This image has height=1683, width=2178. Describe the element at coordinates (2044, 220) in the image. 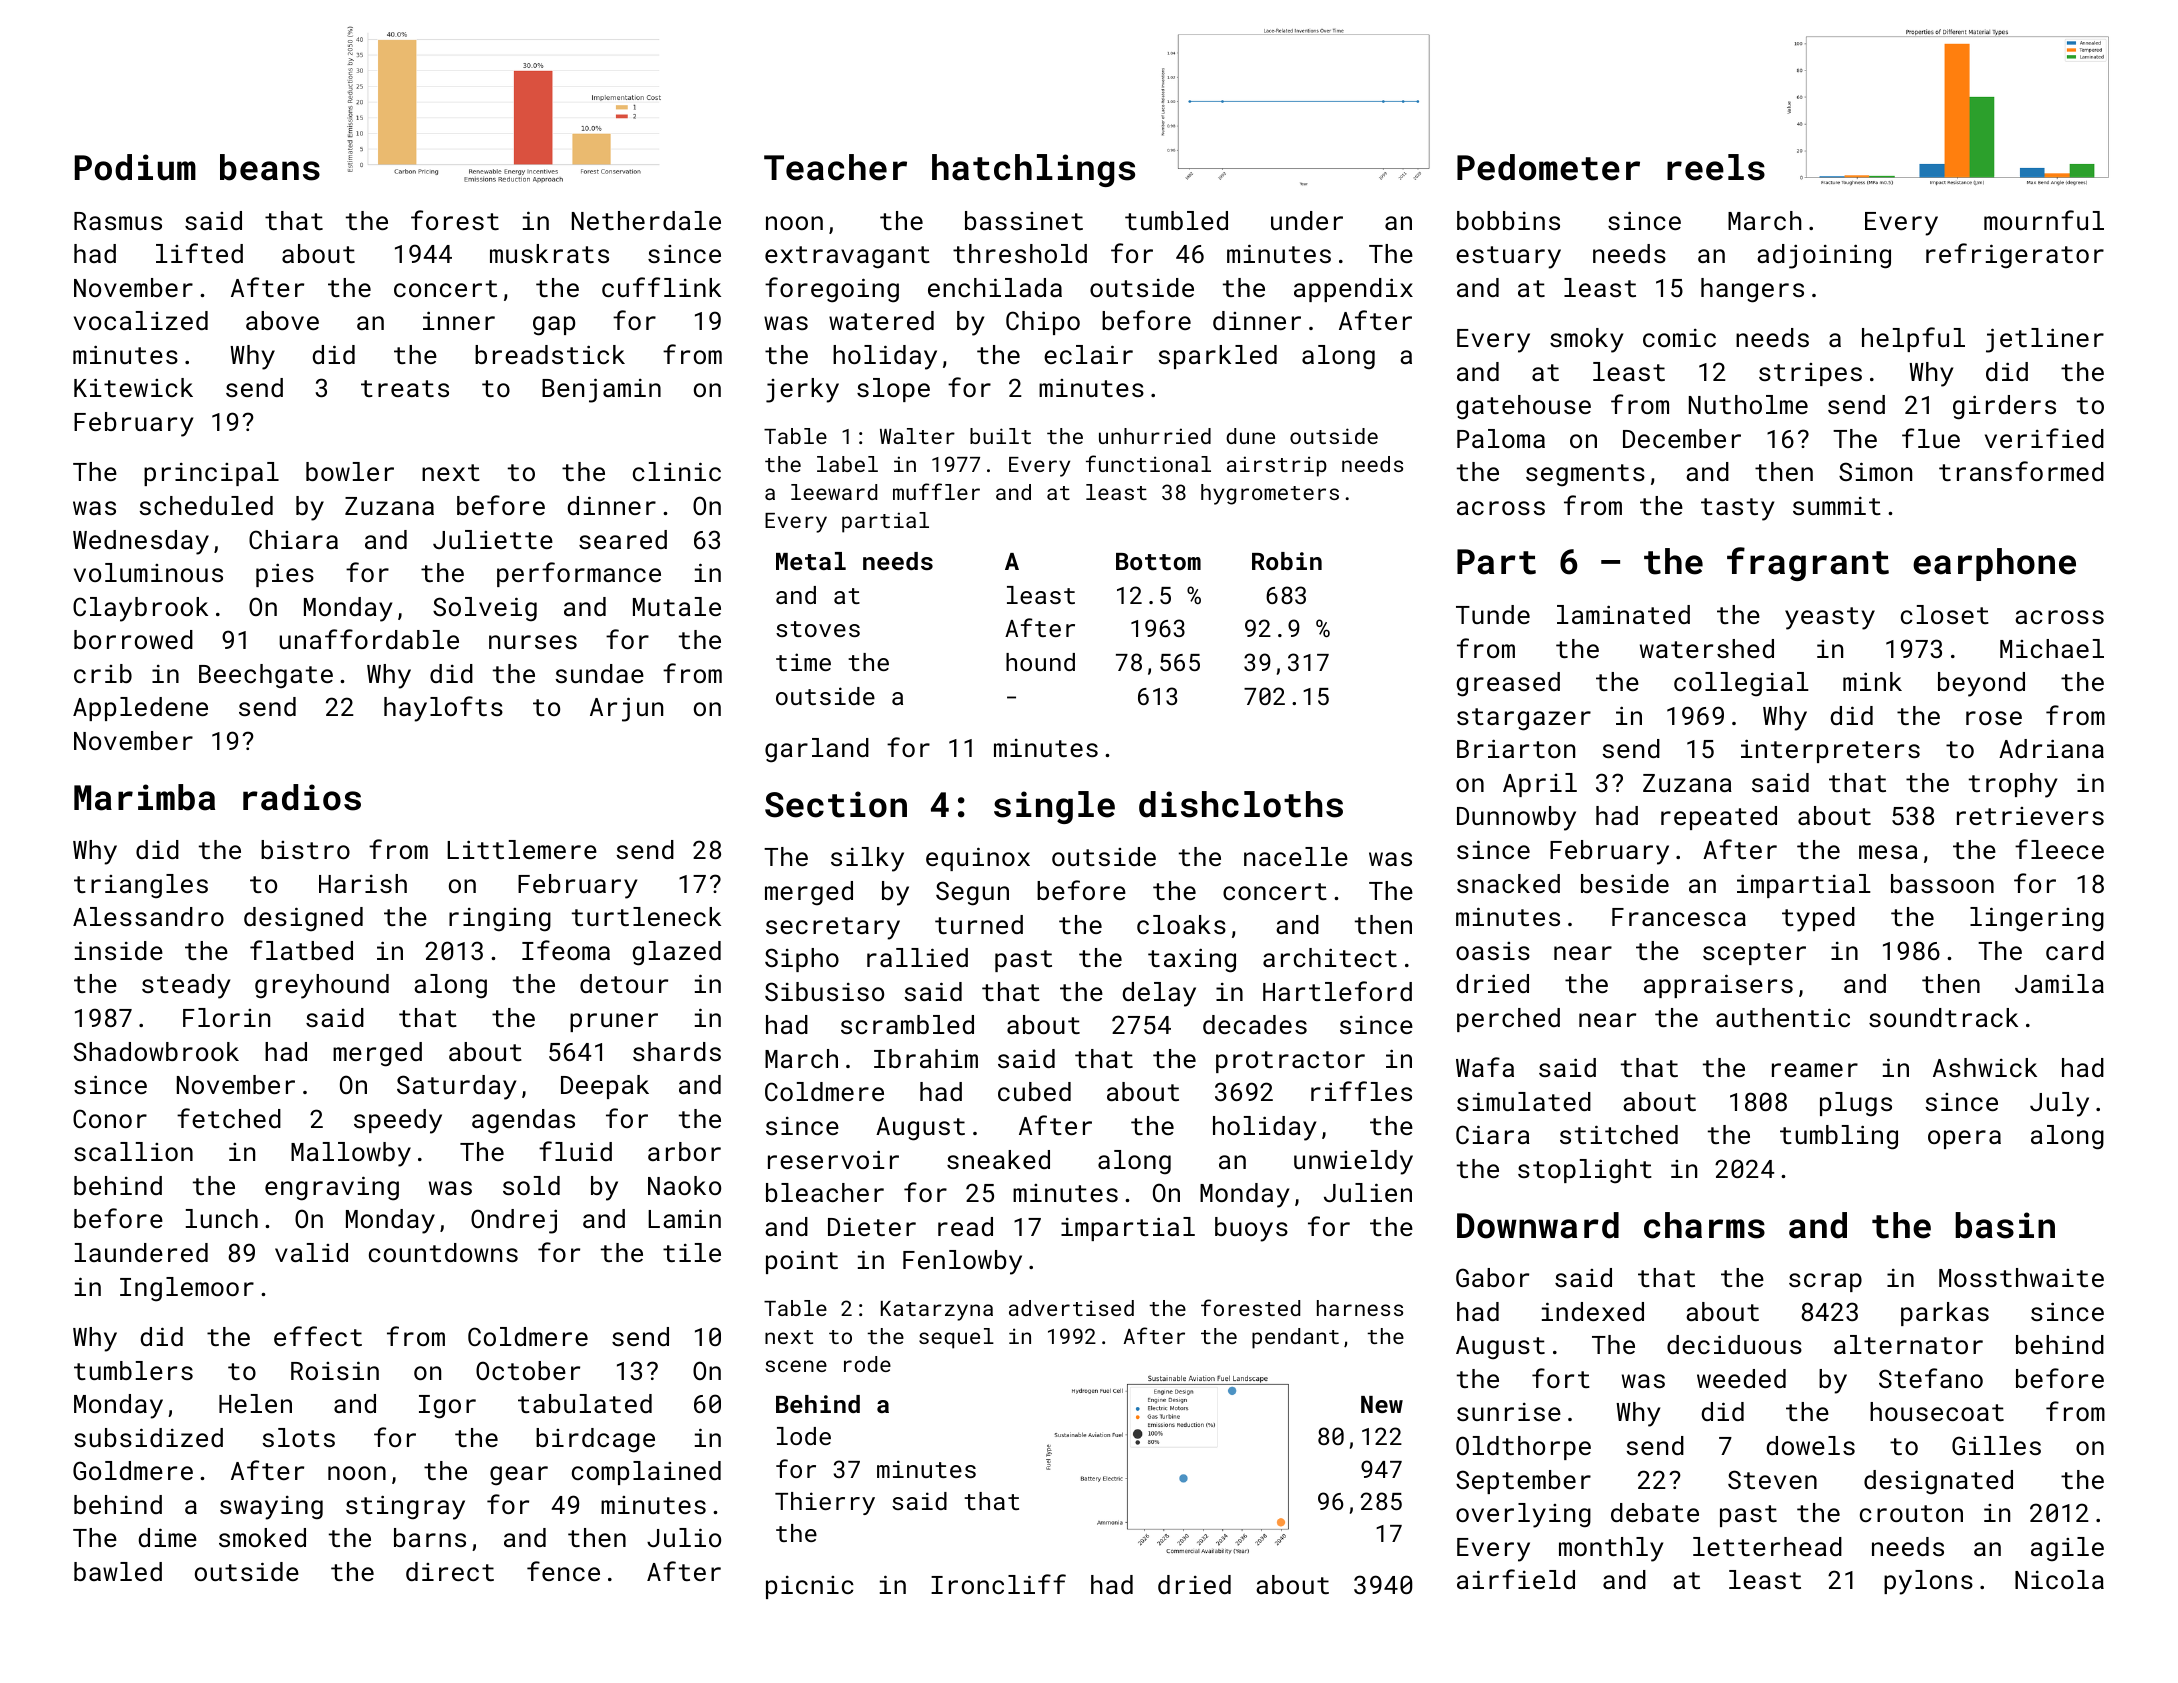

I see `mournful` at that location.
